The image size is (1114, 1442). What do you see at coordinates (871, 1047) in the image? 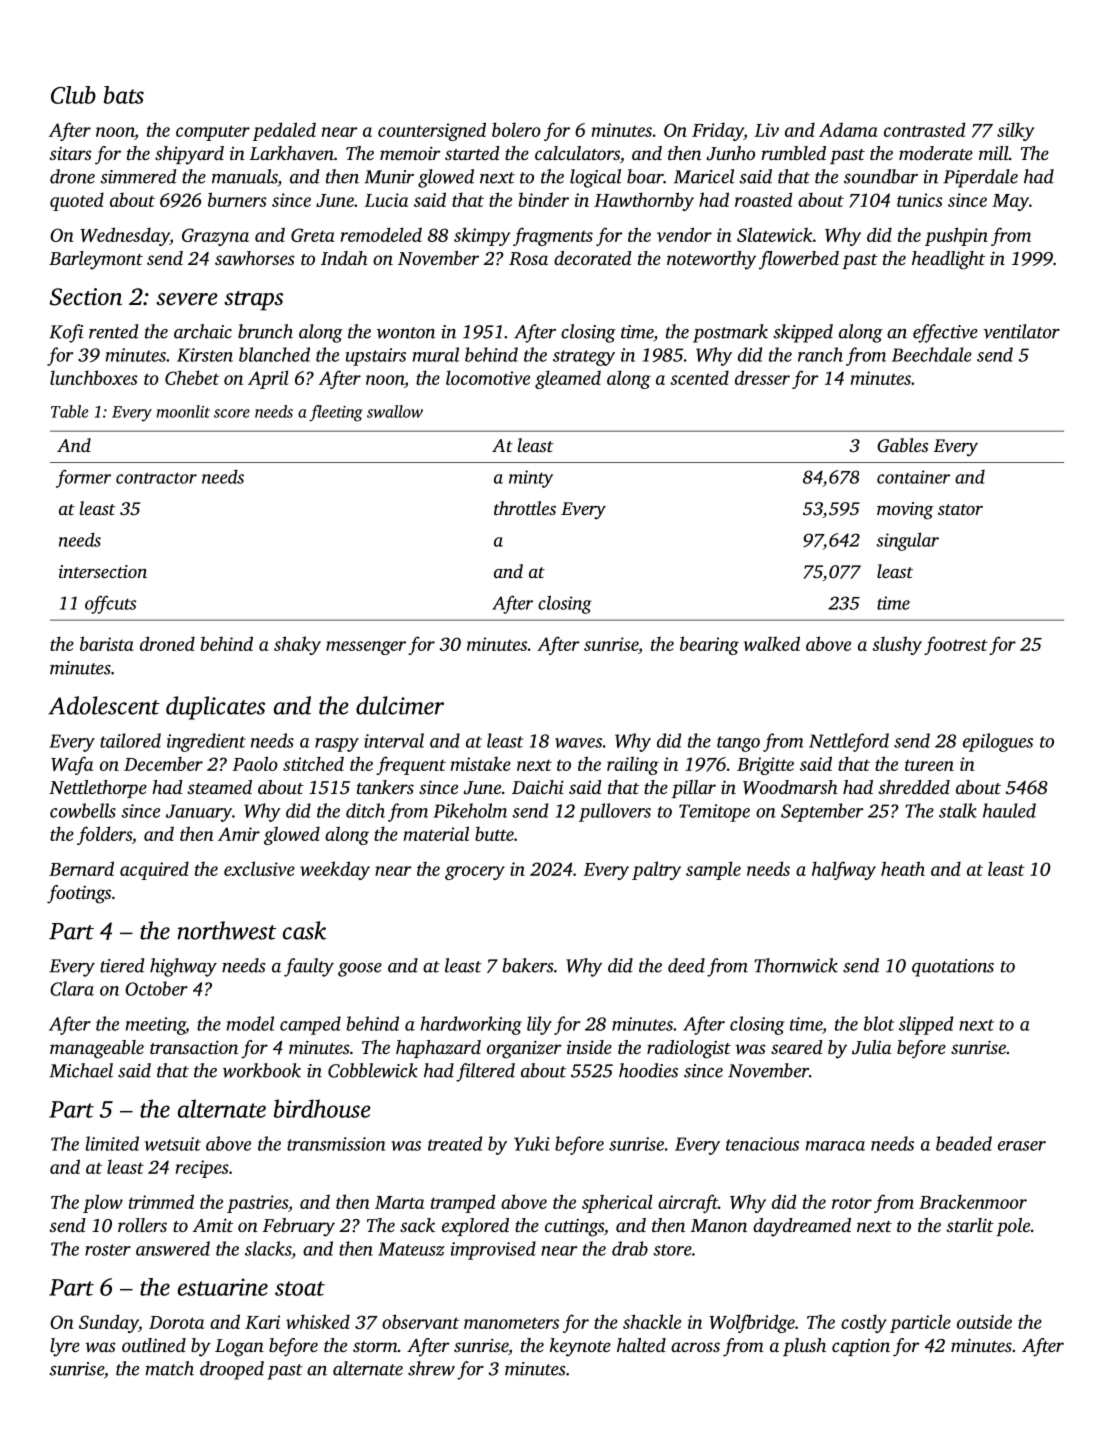
I see `Julia` at bounding box center [871, 1047].
